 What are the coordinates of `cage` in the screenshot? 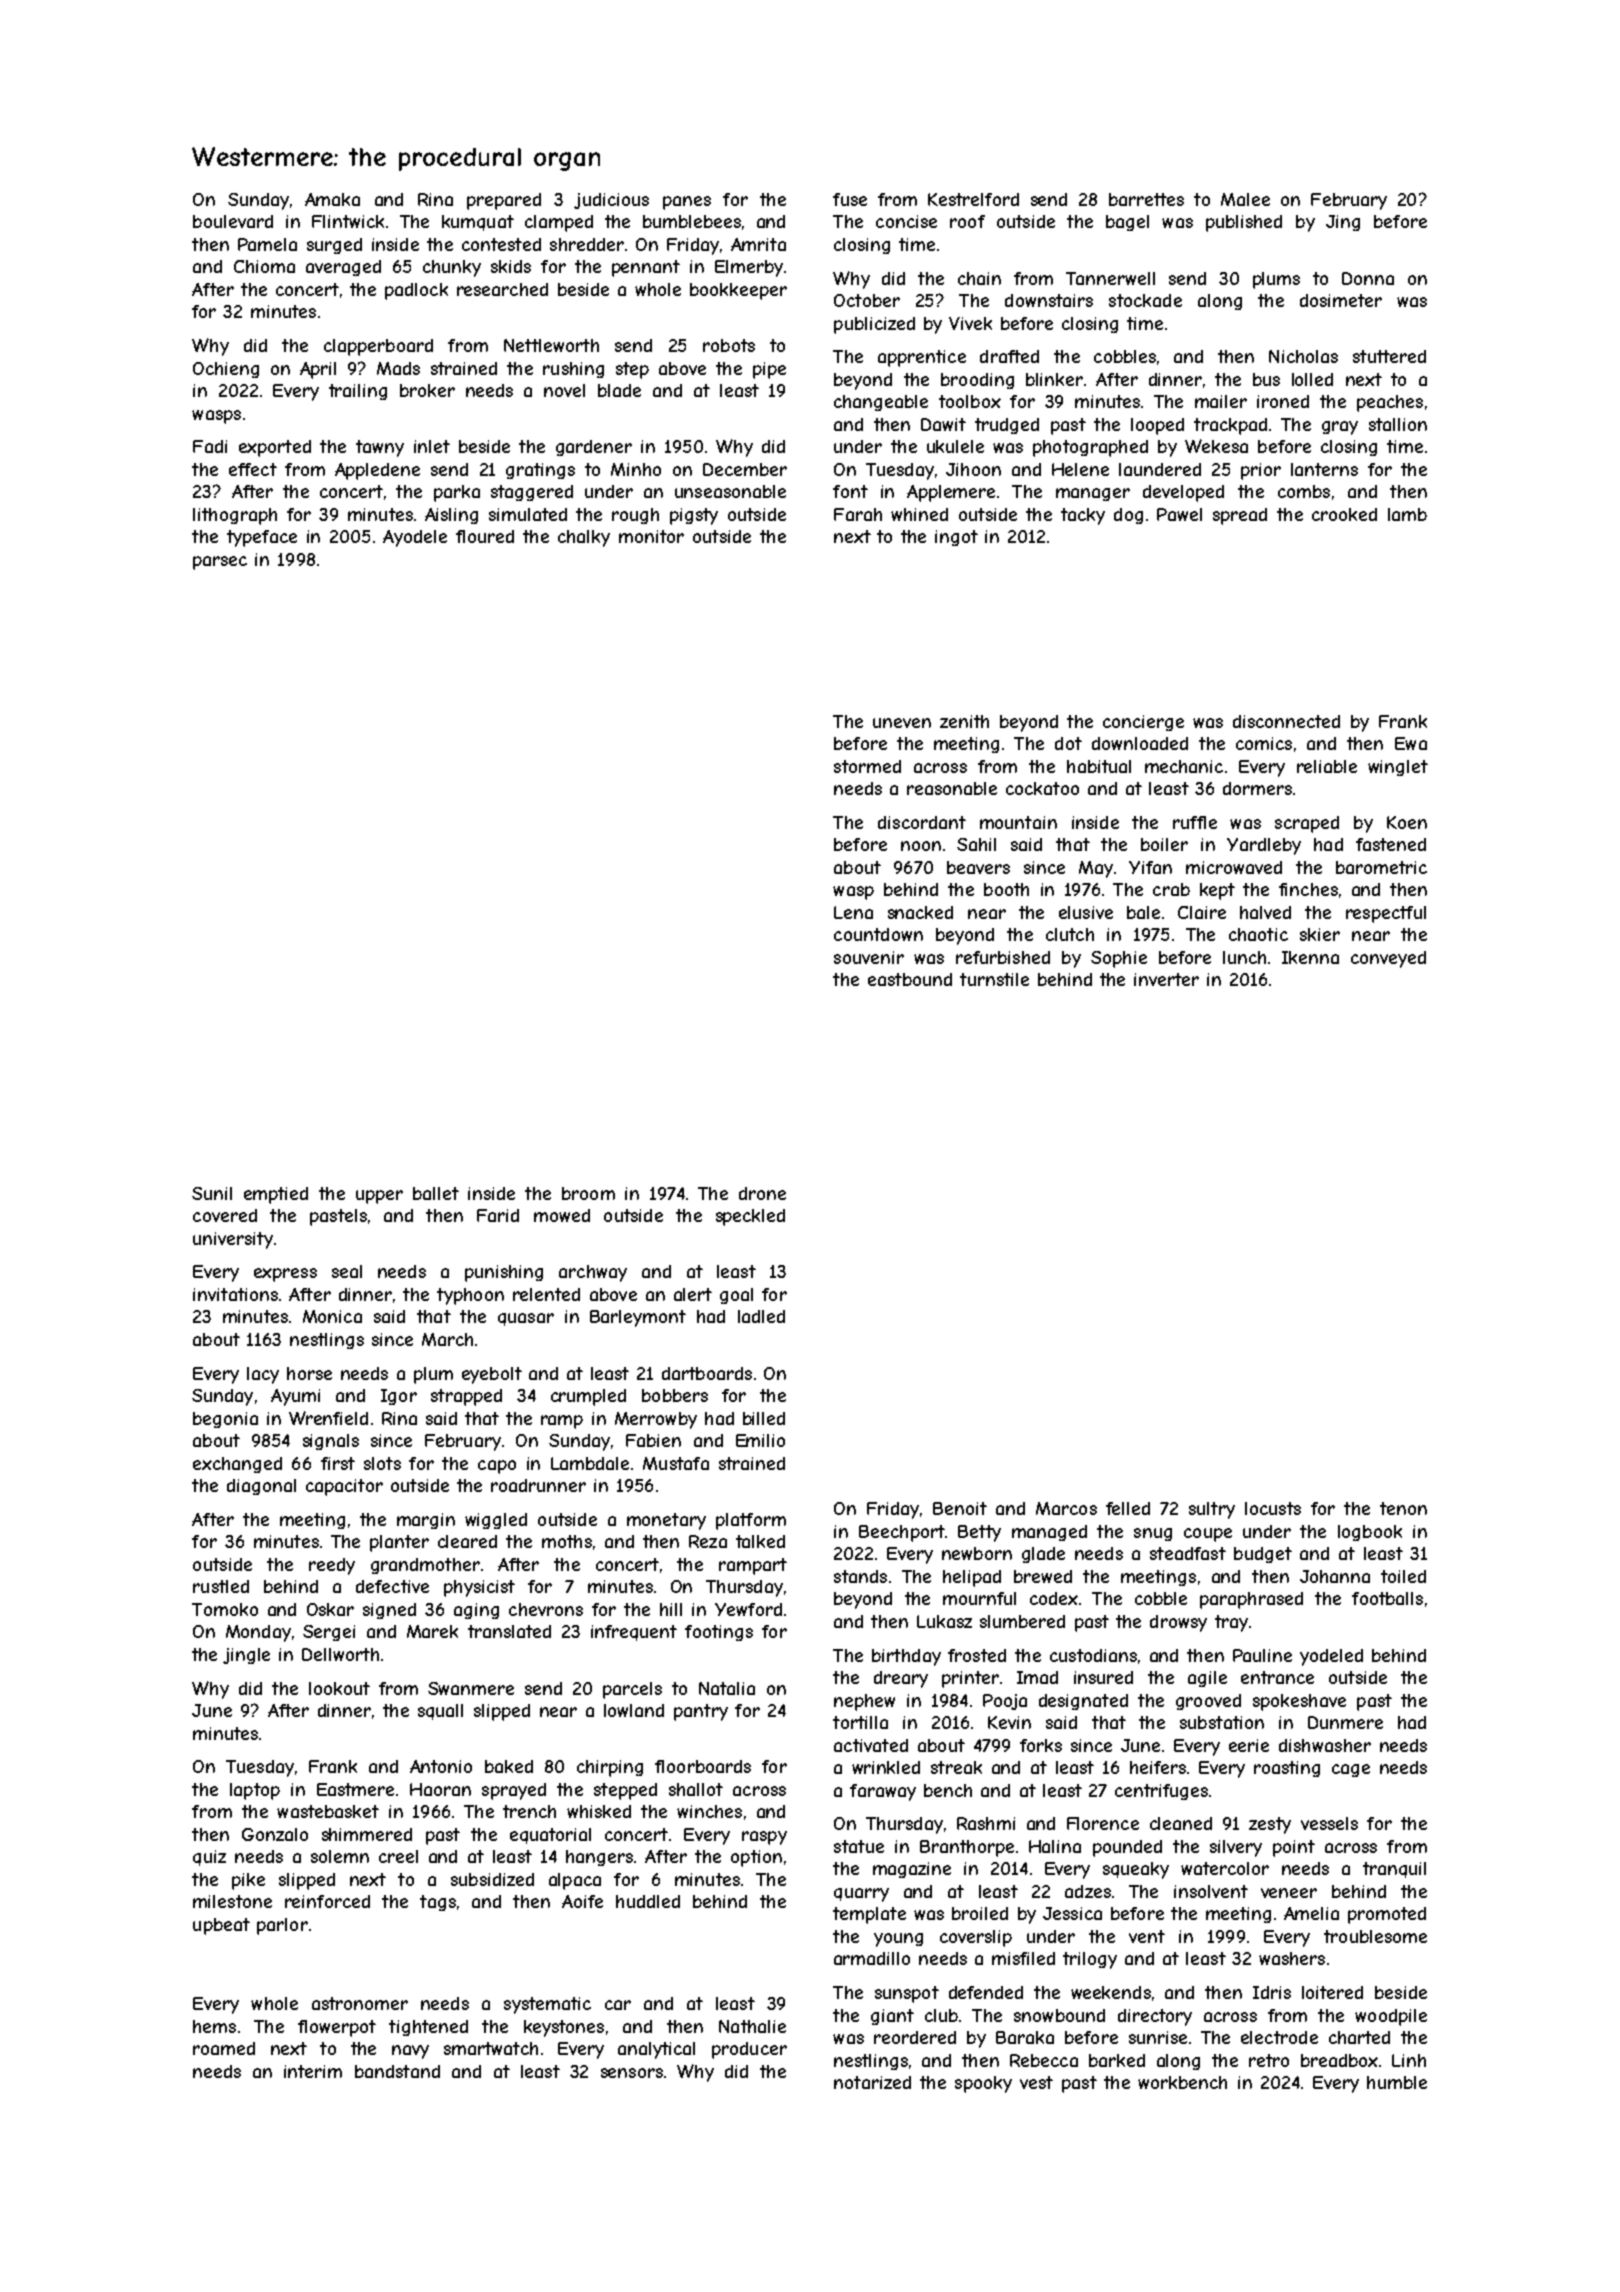 It's located at (1351, 1770).
